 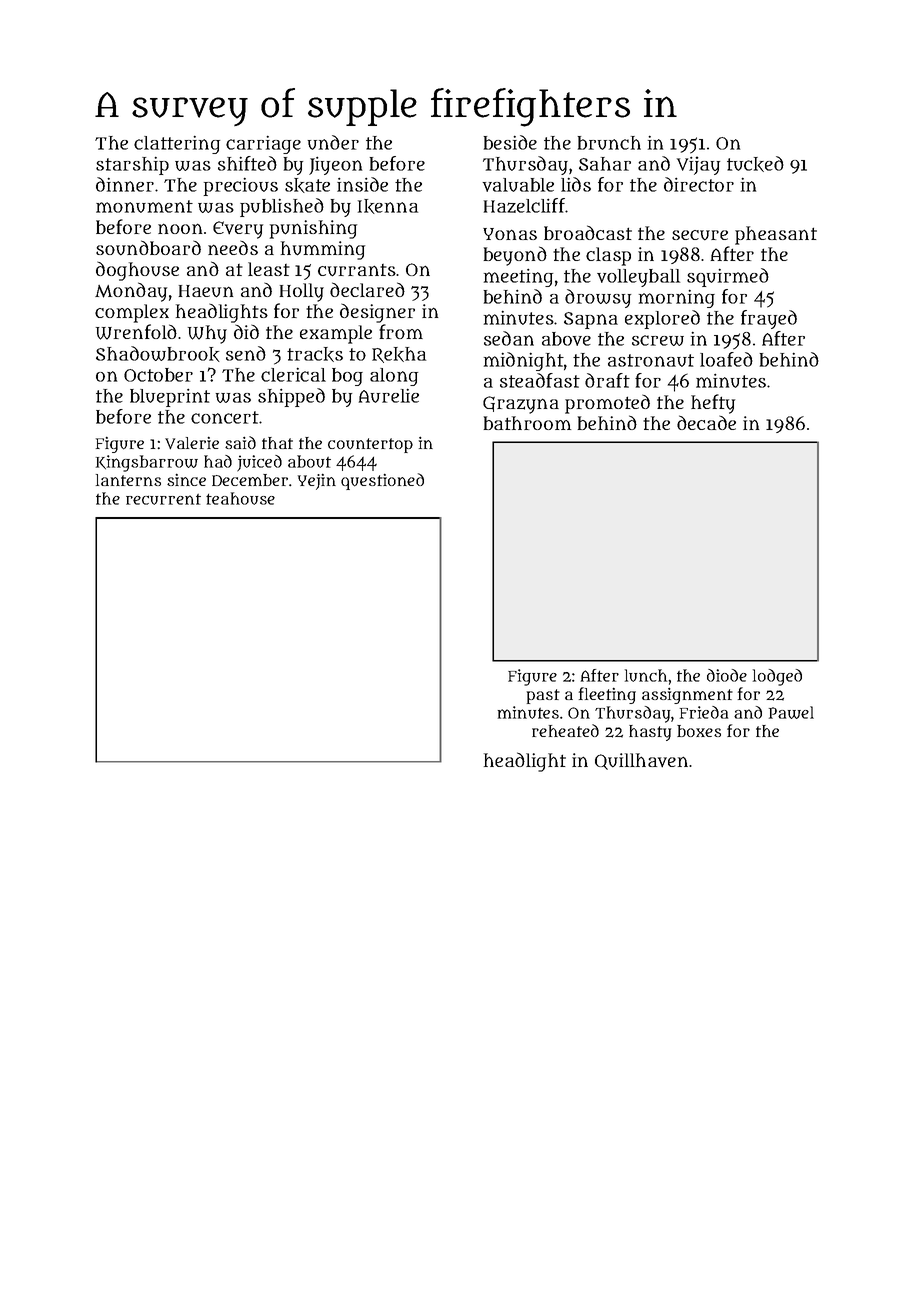 I want to click on decade, so click(x=706, y=422).
